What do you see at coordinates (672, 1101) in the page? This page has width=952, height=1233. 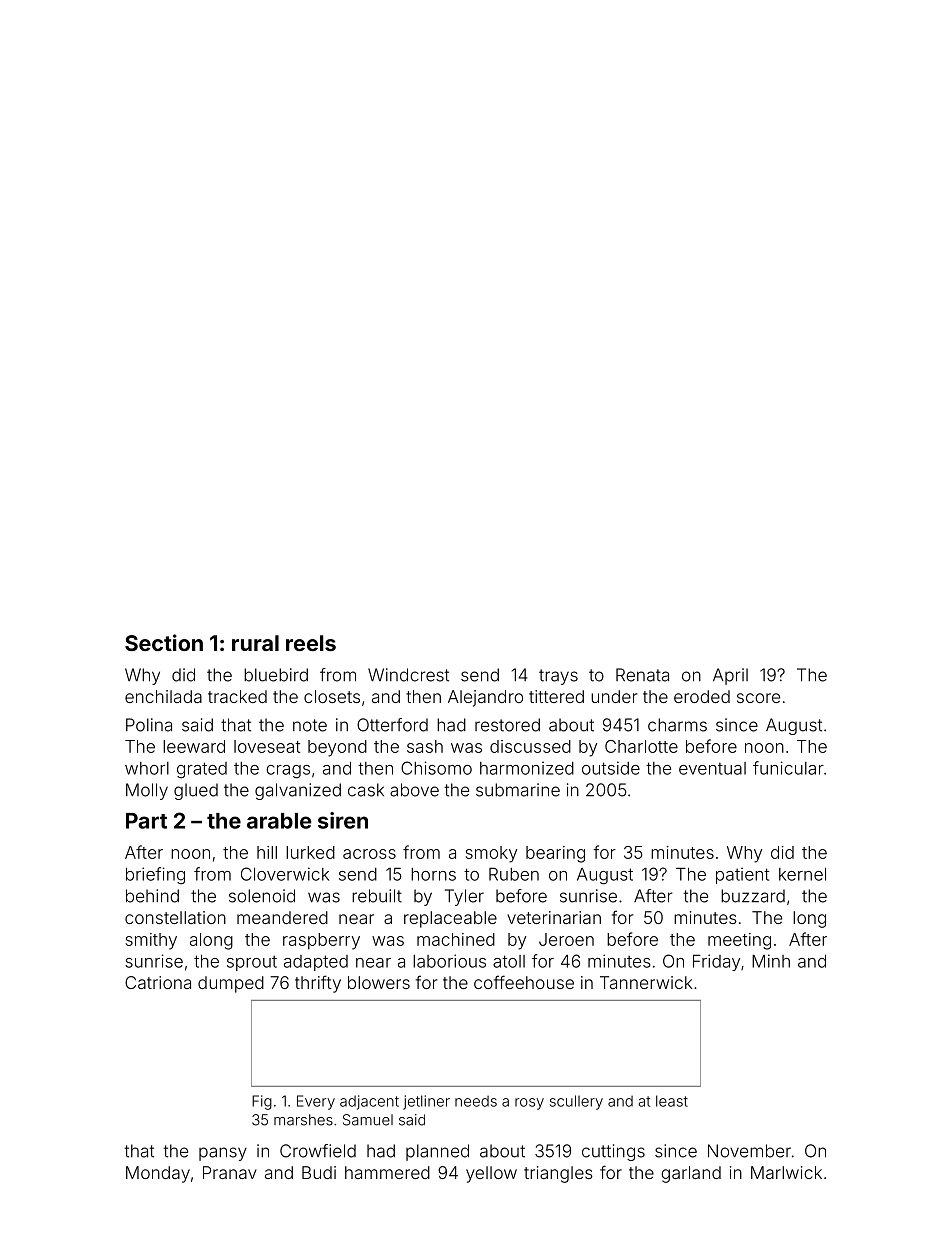 I see `least` at bounding box center [672, 1101].
